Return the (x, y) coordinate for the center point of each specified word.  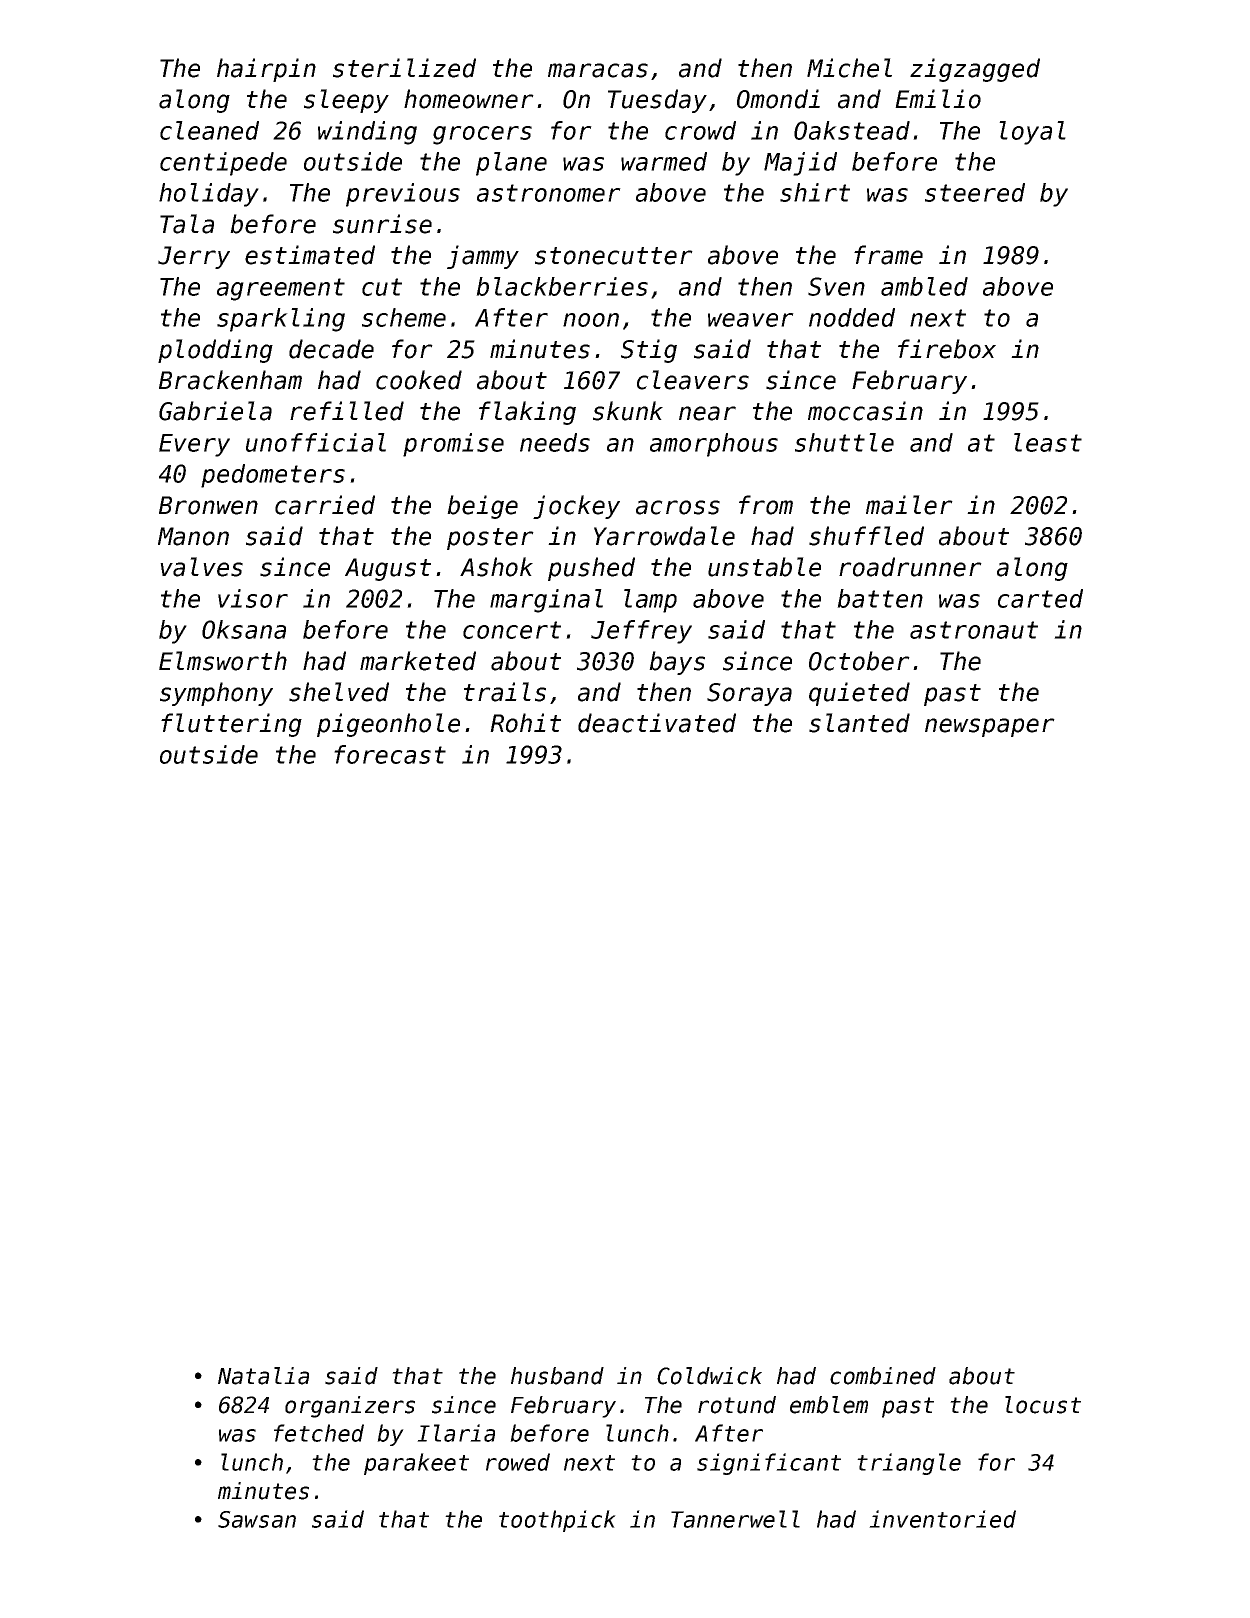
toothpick (557, 1521)
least (1048, 442)
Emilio (938, 99)
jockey (576, 507)
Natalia (263, 1376)
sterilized (404, 68)
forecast (390, 754)
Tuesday (657, 101)
